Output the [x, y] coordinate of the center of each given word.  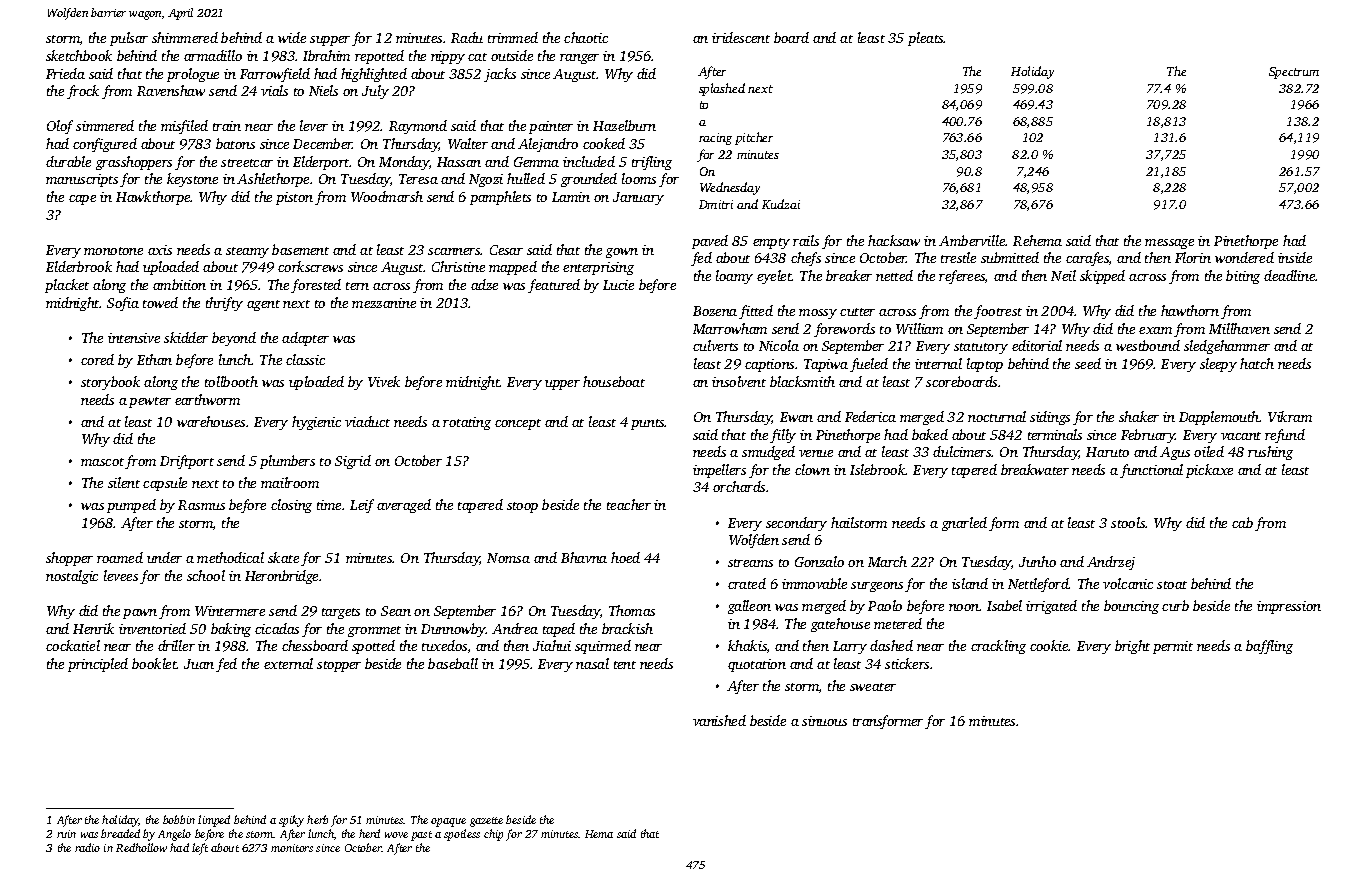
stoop [522, 507]
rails [806, 240]
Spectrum [1294, 73]
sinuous [824, 721]
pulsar [129, 39]
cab [1242, 522]
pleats [926, 39]
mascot [102, 462]
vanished [719, 720]
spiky [291, 821]
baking [231, 630]
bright [1132, 647]
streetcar [247, 163]
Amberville [972, 240]
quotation [757, 665]
